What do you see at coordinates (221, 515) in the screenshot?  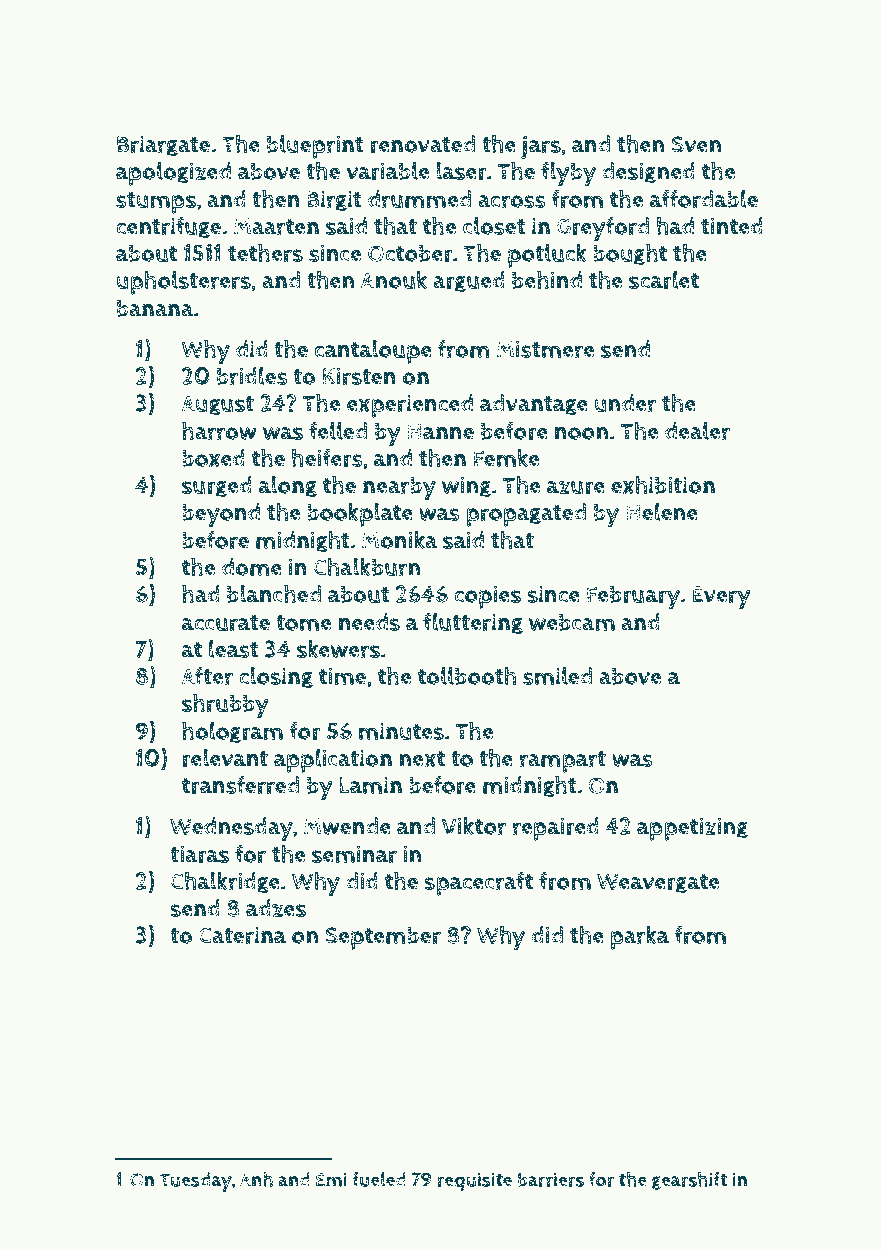 I see `beyond` at bounding box center [221, 515].
